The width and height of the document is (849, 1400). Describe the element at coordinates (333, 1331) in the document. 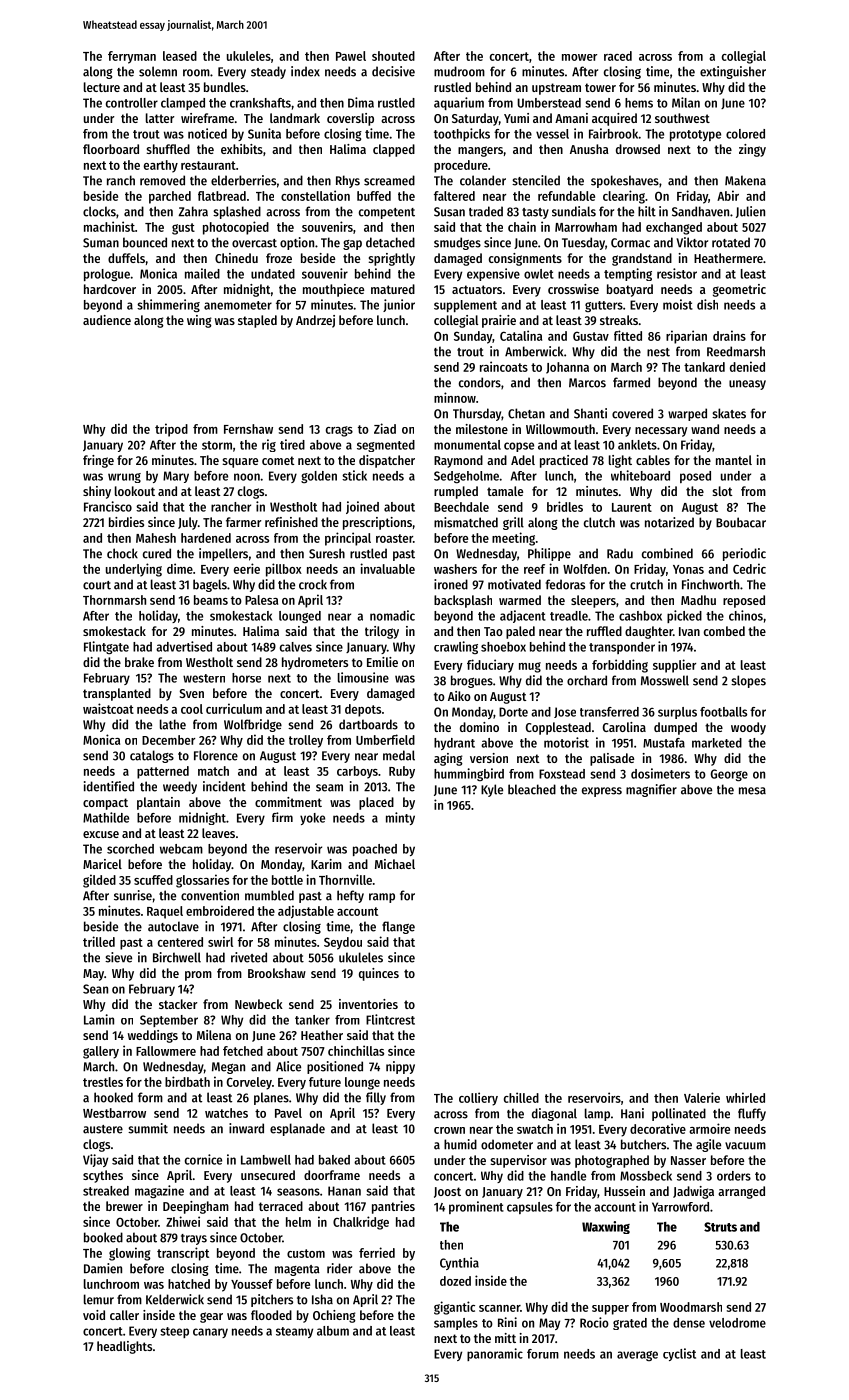

I see `album` at that location.
